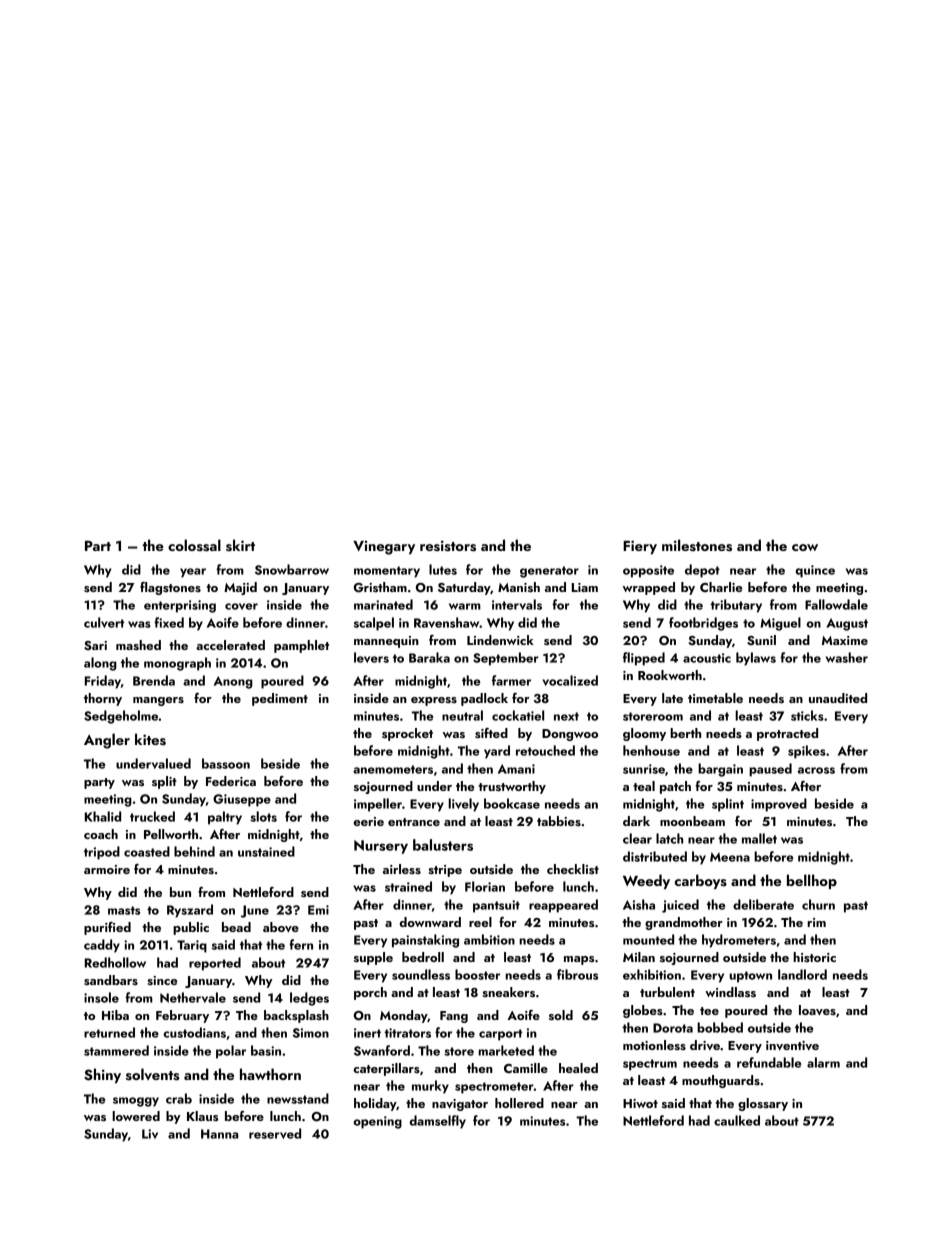 Image resolution: width=952 pixels, height=1233 pixels. I want to click on bun, so click(180, 892).
